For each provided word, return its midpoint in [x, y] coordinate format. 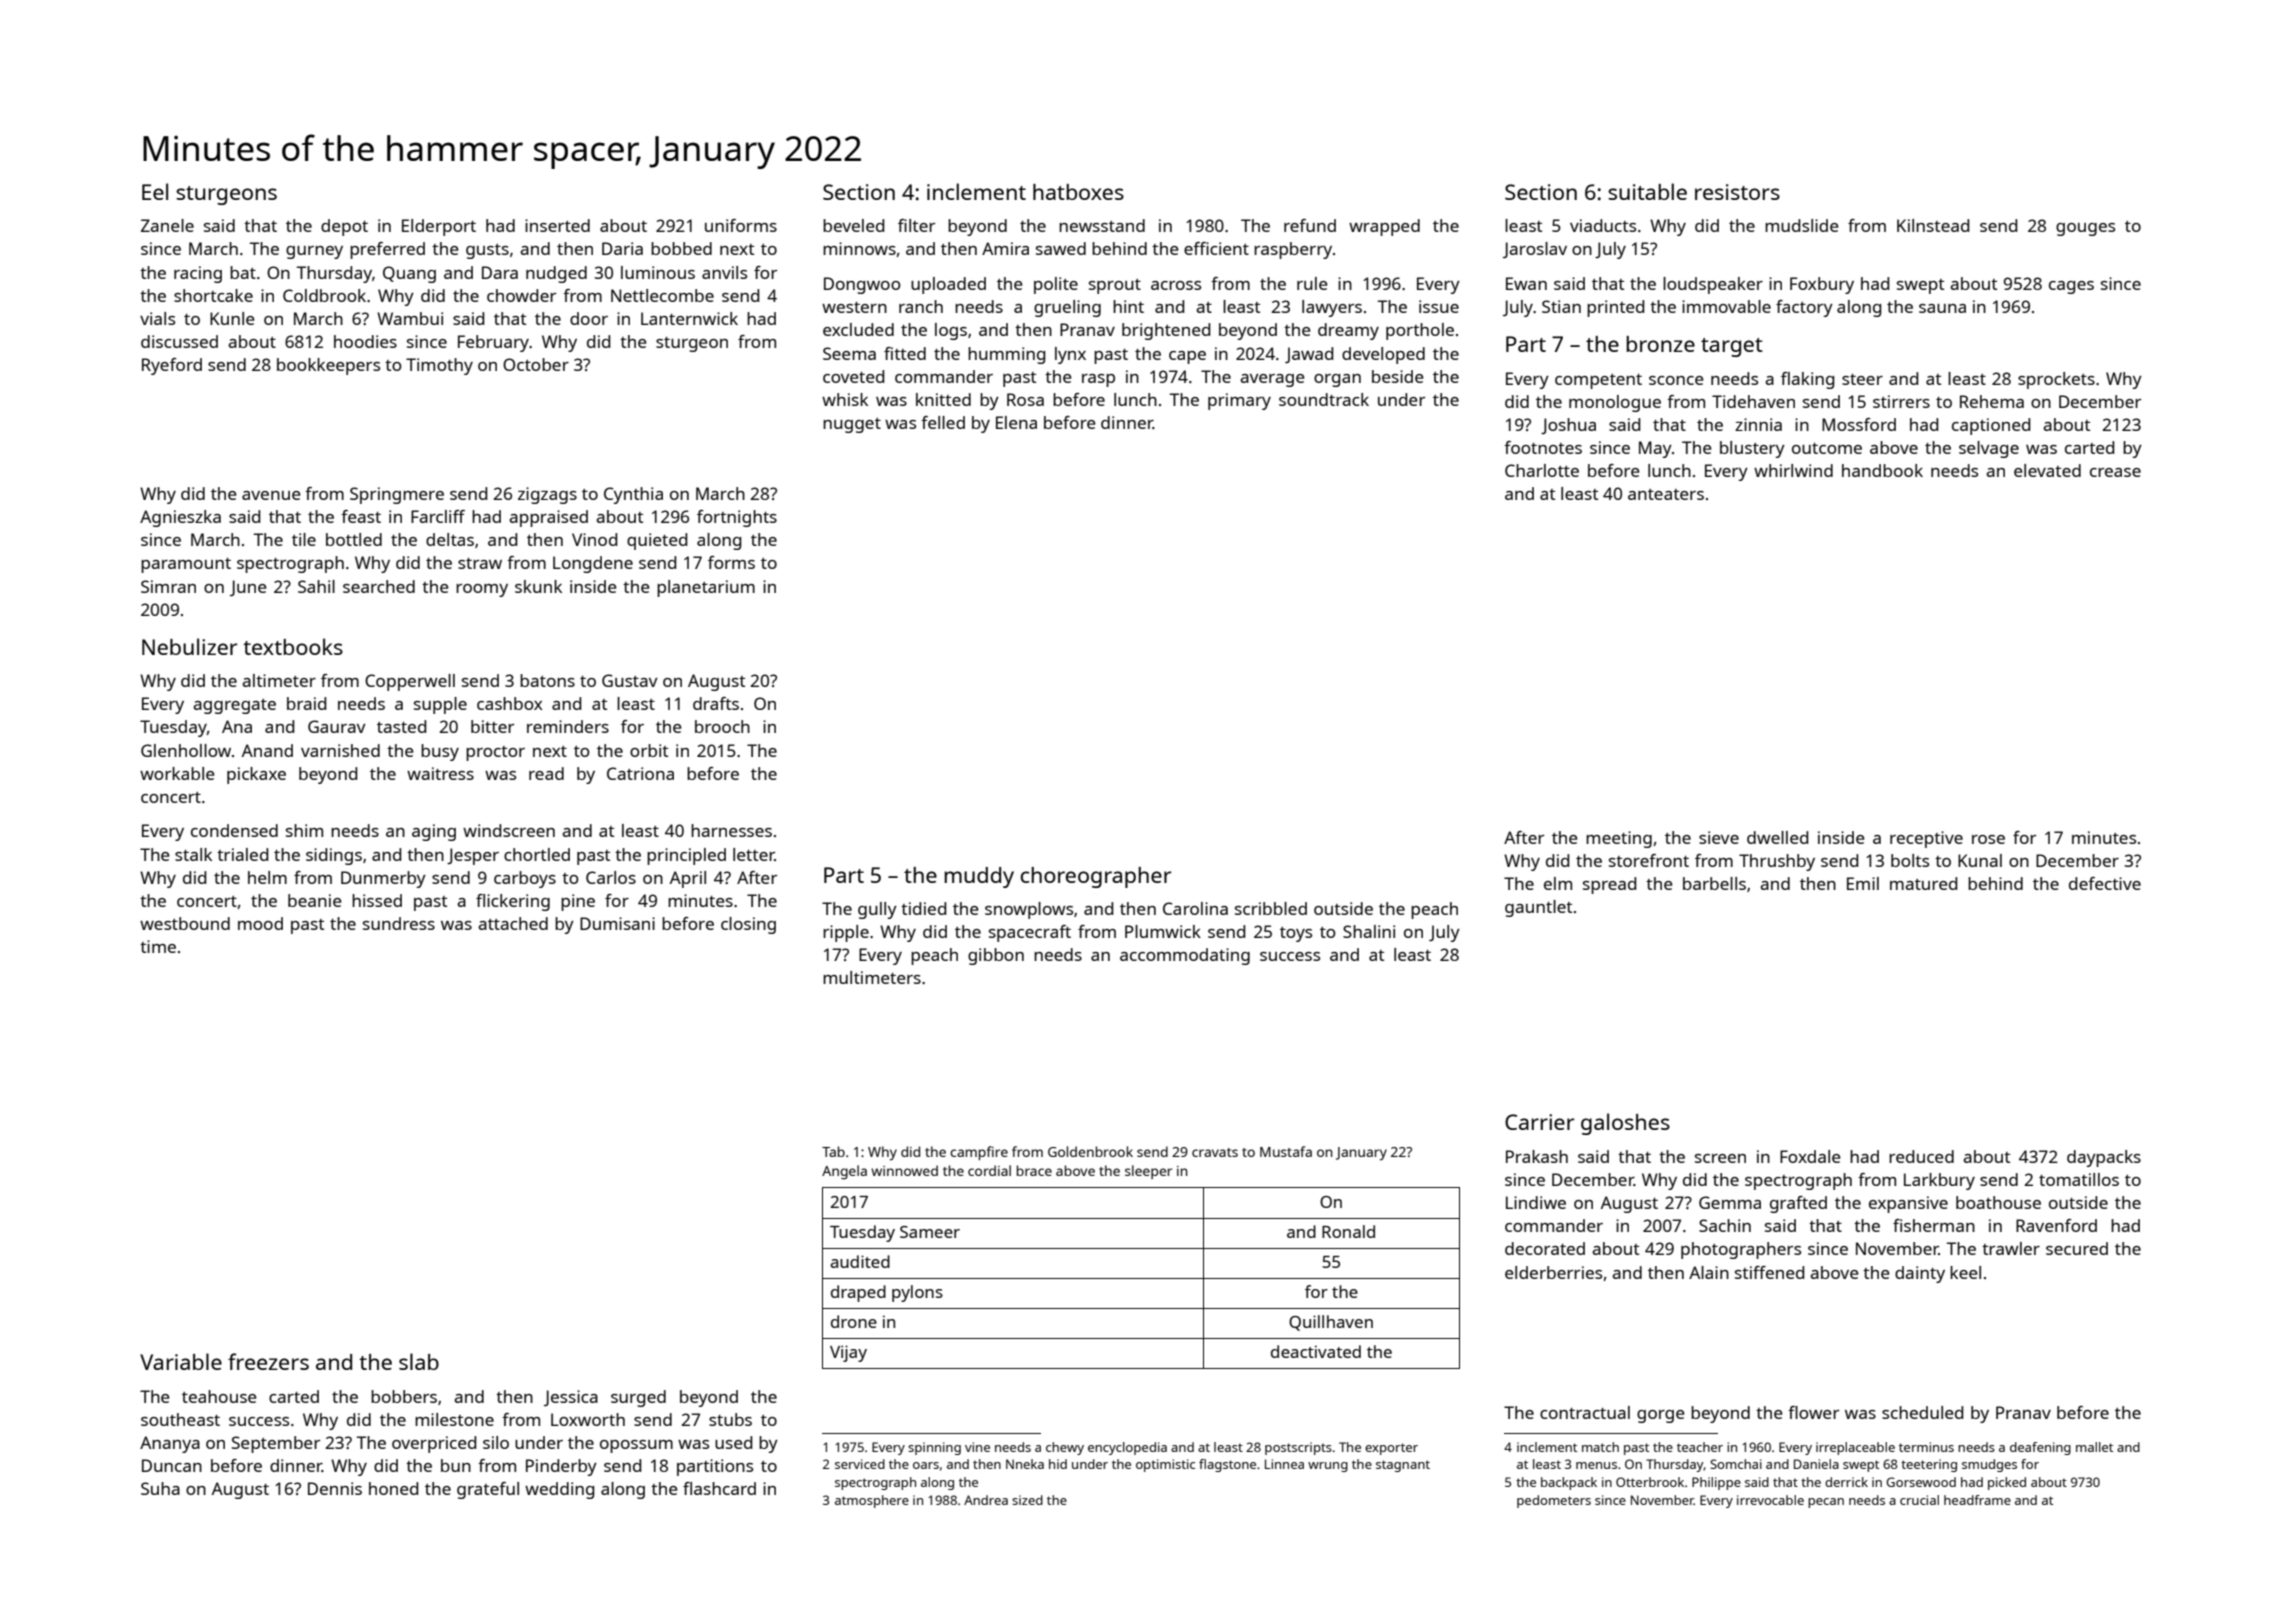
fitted [905, 353]
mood [260, 923]
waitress [440, 773]
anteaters [1666, 494]
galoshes [1625, 1124]
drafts [716, 703]
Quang [409, 274]
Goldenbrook [1090, 1151]
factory [1804, 308]
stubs [730, 1419]
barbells [1714, 883]
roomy [482, 590]
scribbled [1271, 908]
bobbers [404, 1396]
